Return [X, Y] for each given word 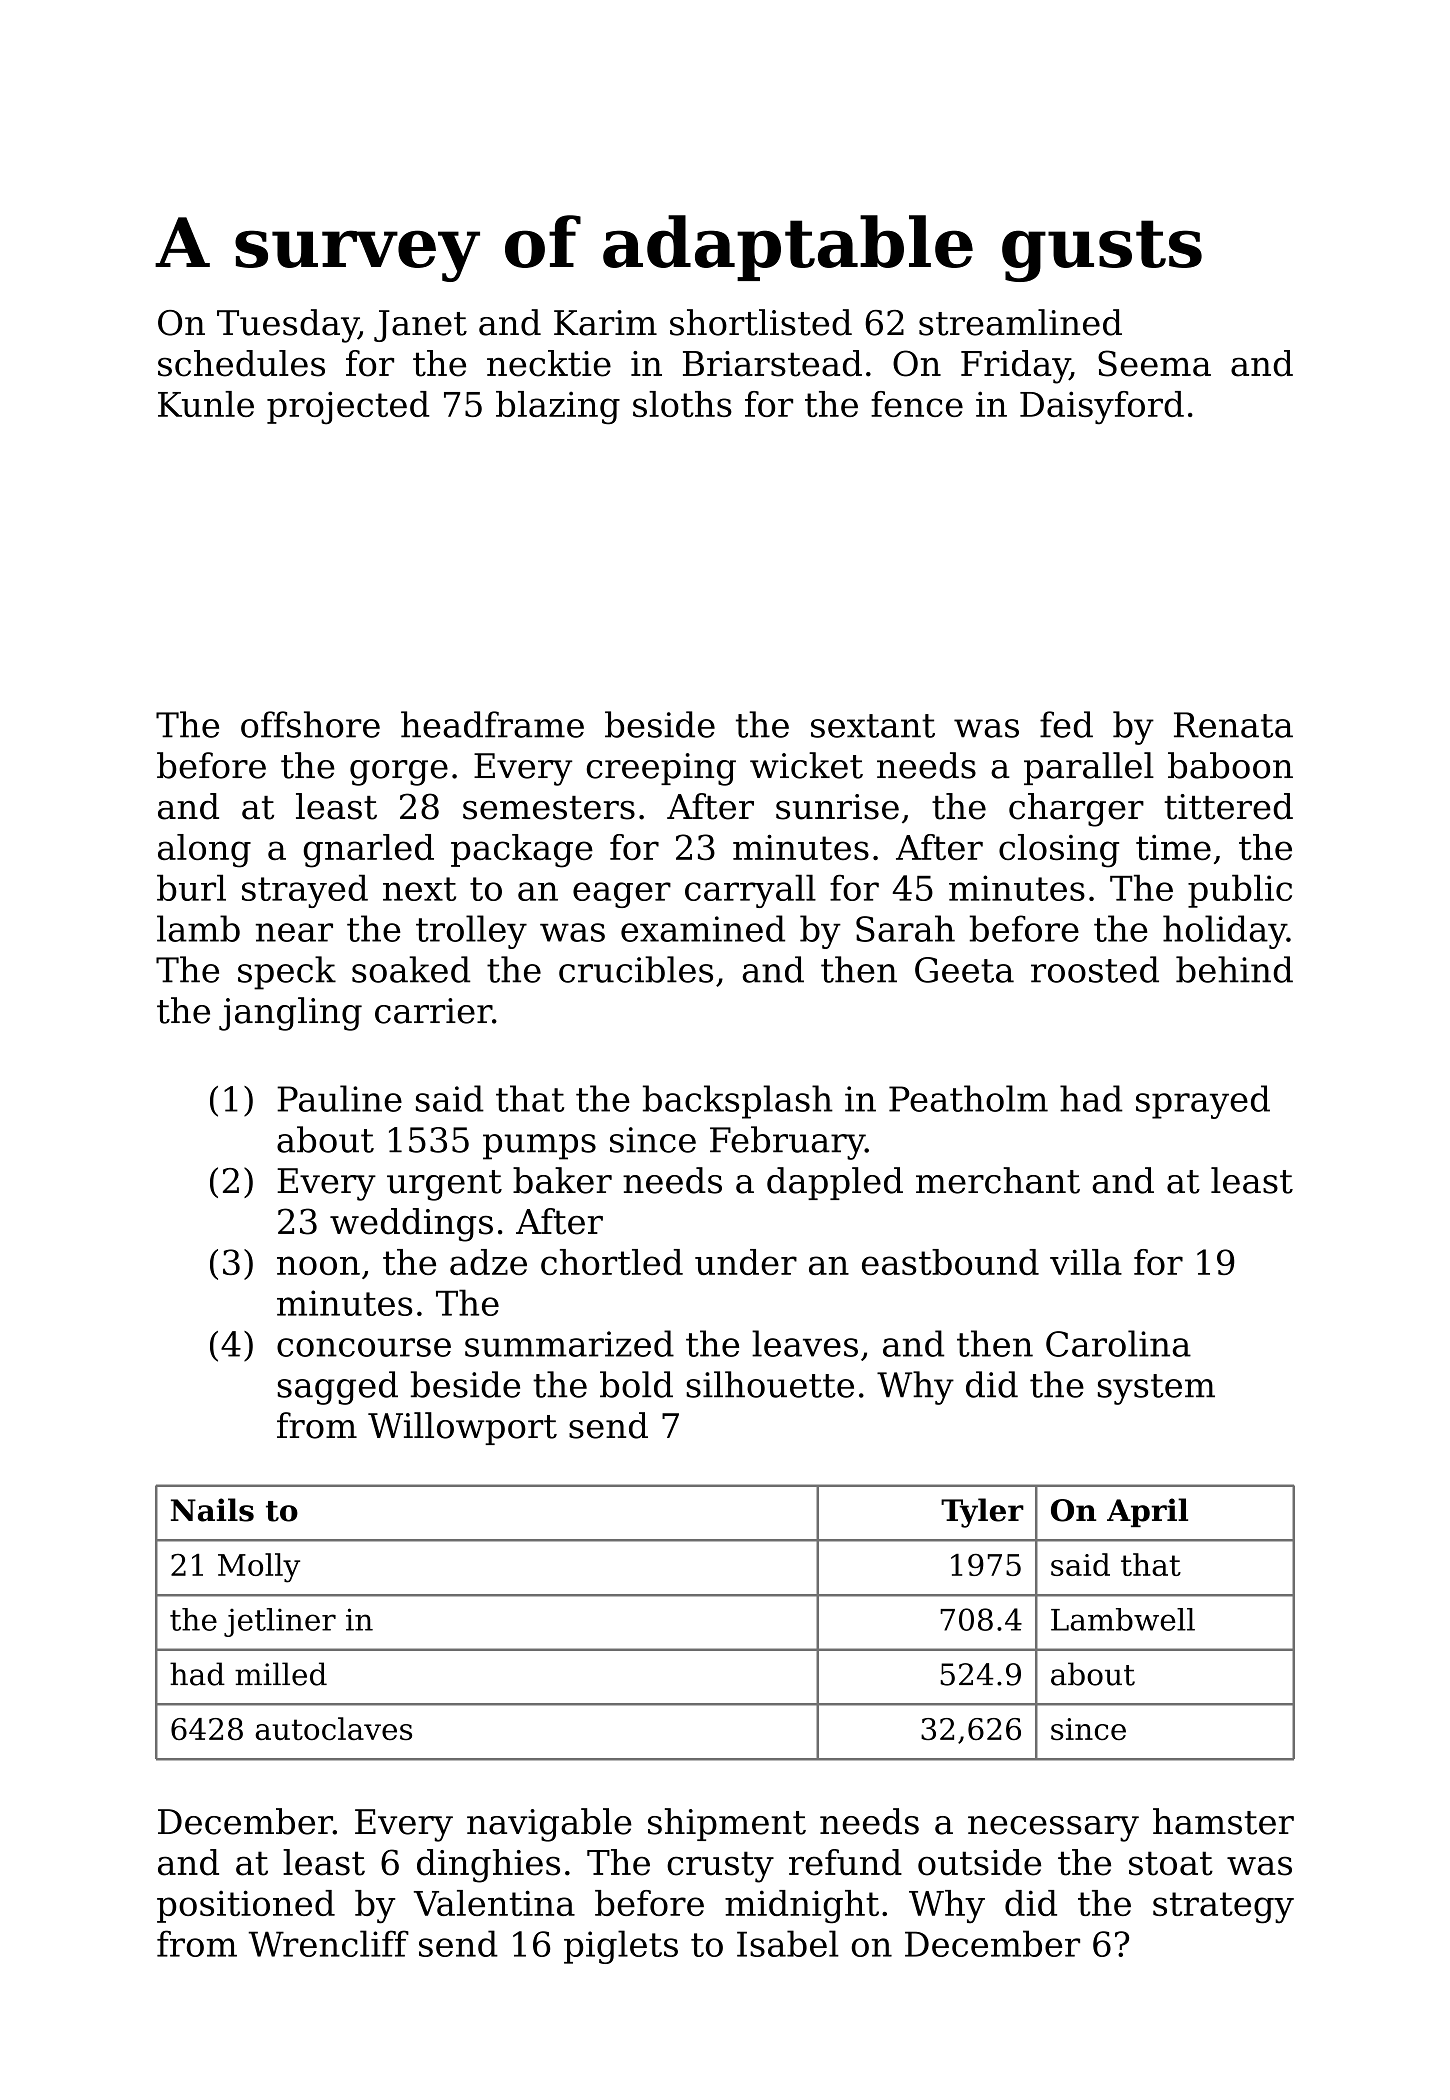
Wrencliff [328, 1943]
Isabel [788, 1943]
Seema [1154, 363]
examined [703, 928]
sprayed [1203, 1102]
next [419, 889]
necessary [1053, 1829]
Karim [605, 323]
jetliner [280, 1622]
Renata [1233, 725]
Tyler [982, 1513]
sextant [873, 726]
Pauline [339, 1098]
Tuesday [287, 326]
